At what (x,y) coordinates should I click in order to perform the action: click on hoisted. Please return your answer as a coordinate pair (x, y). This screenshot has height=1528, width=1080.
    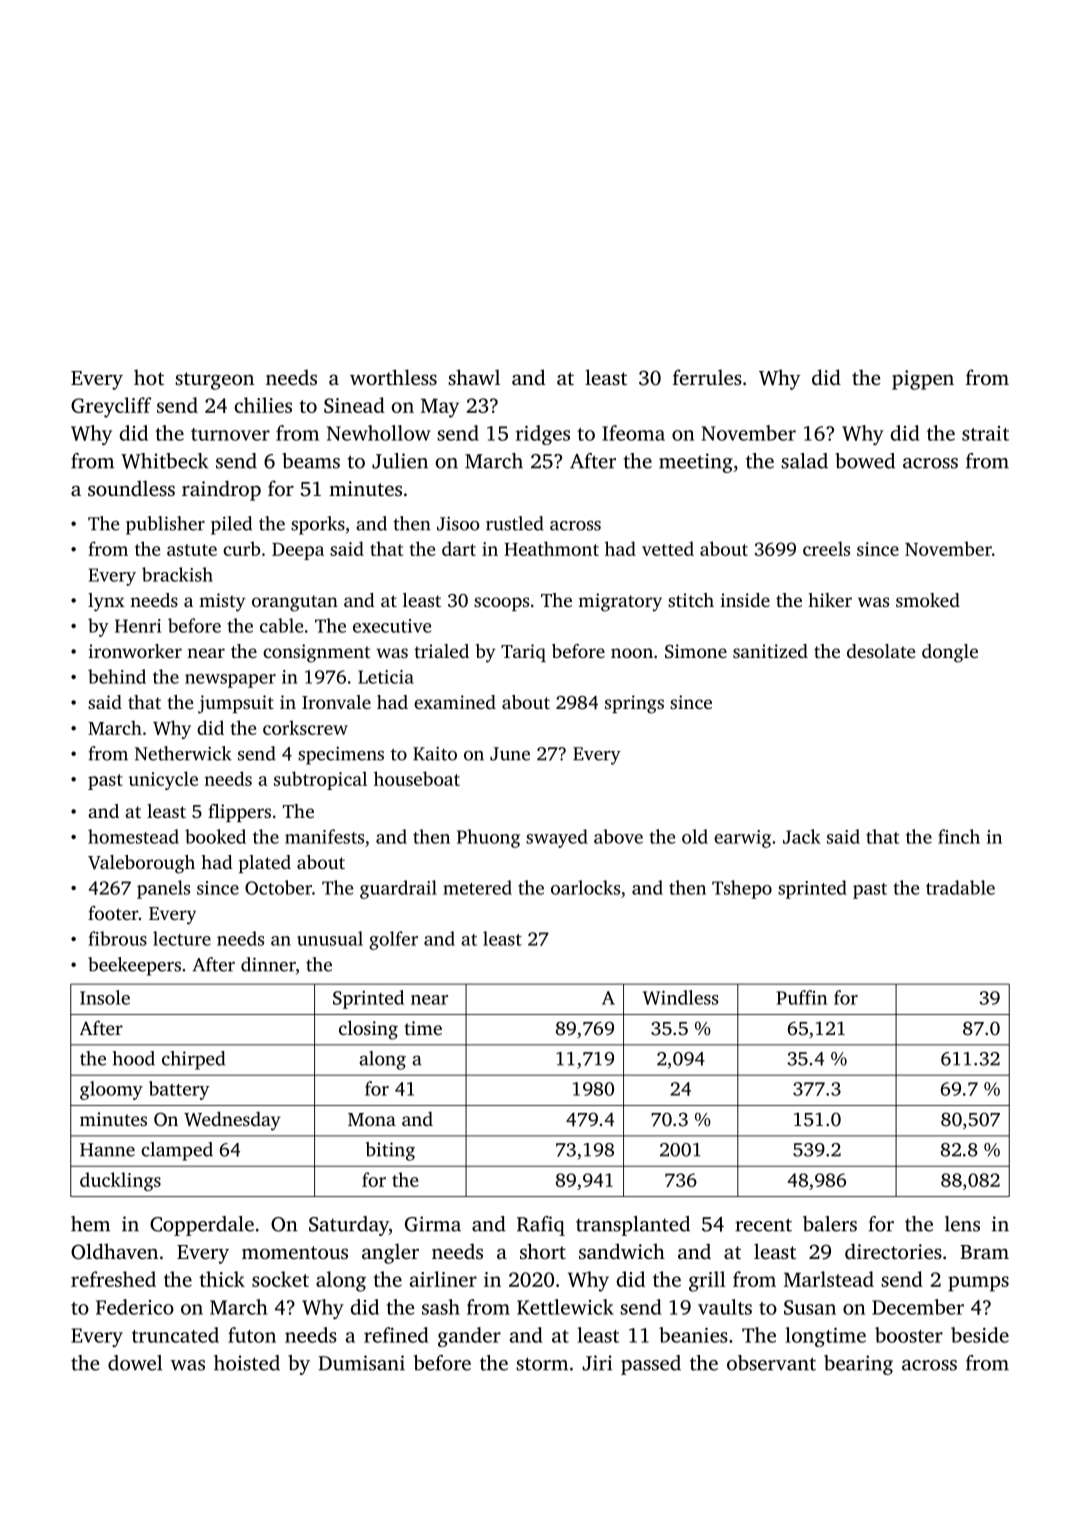
    Looking at the image, I should click on (247, 1363).
